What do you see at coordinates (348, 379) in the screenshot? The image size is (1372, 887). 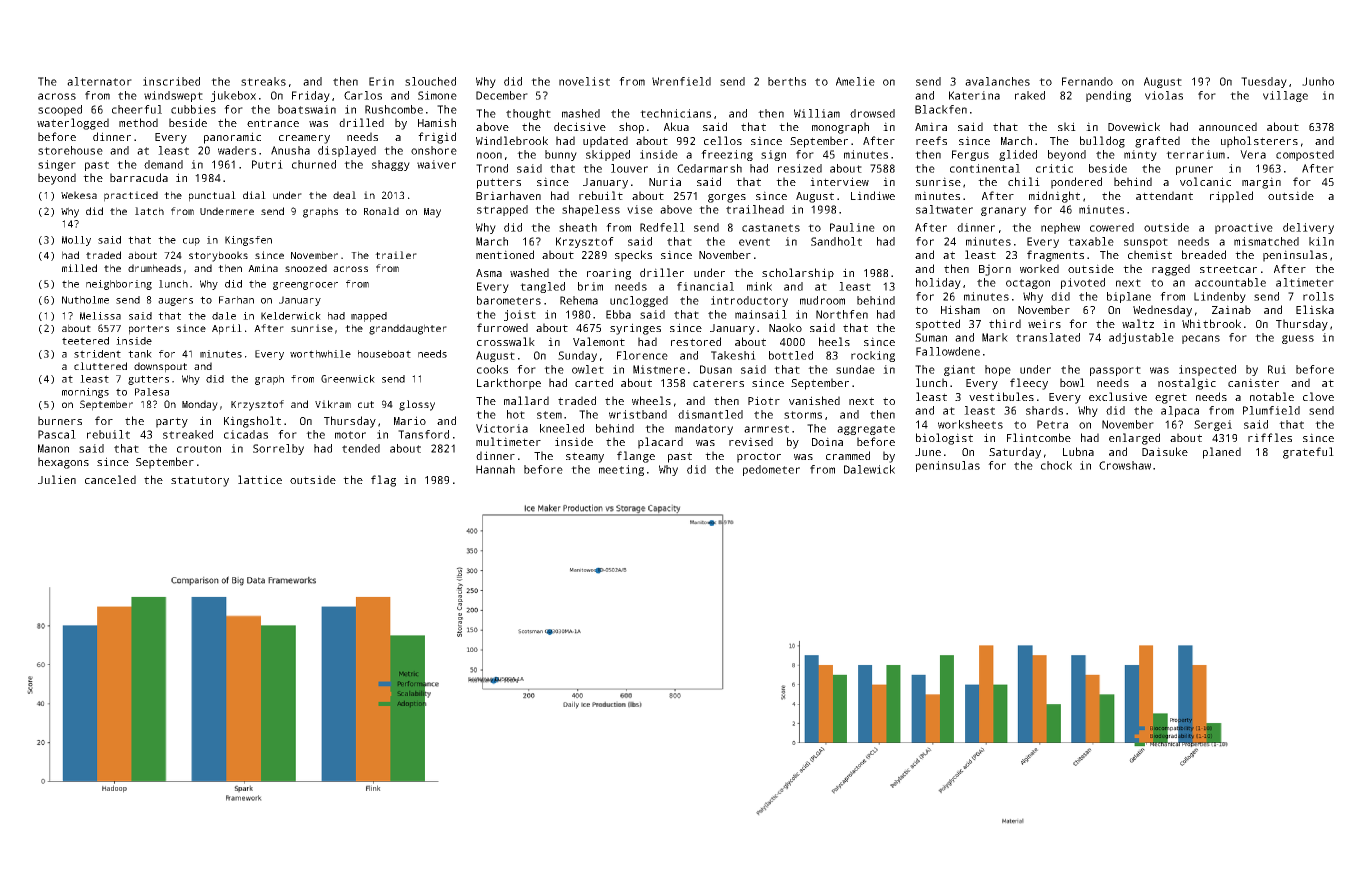 I see `Greenwick` at bounding box center [348, 379].
